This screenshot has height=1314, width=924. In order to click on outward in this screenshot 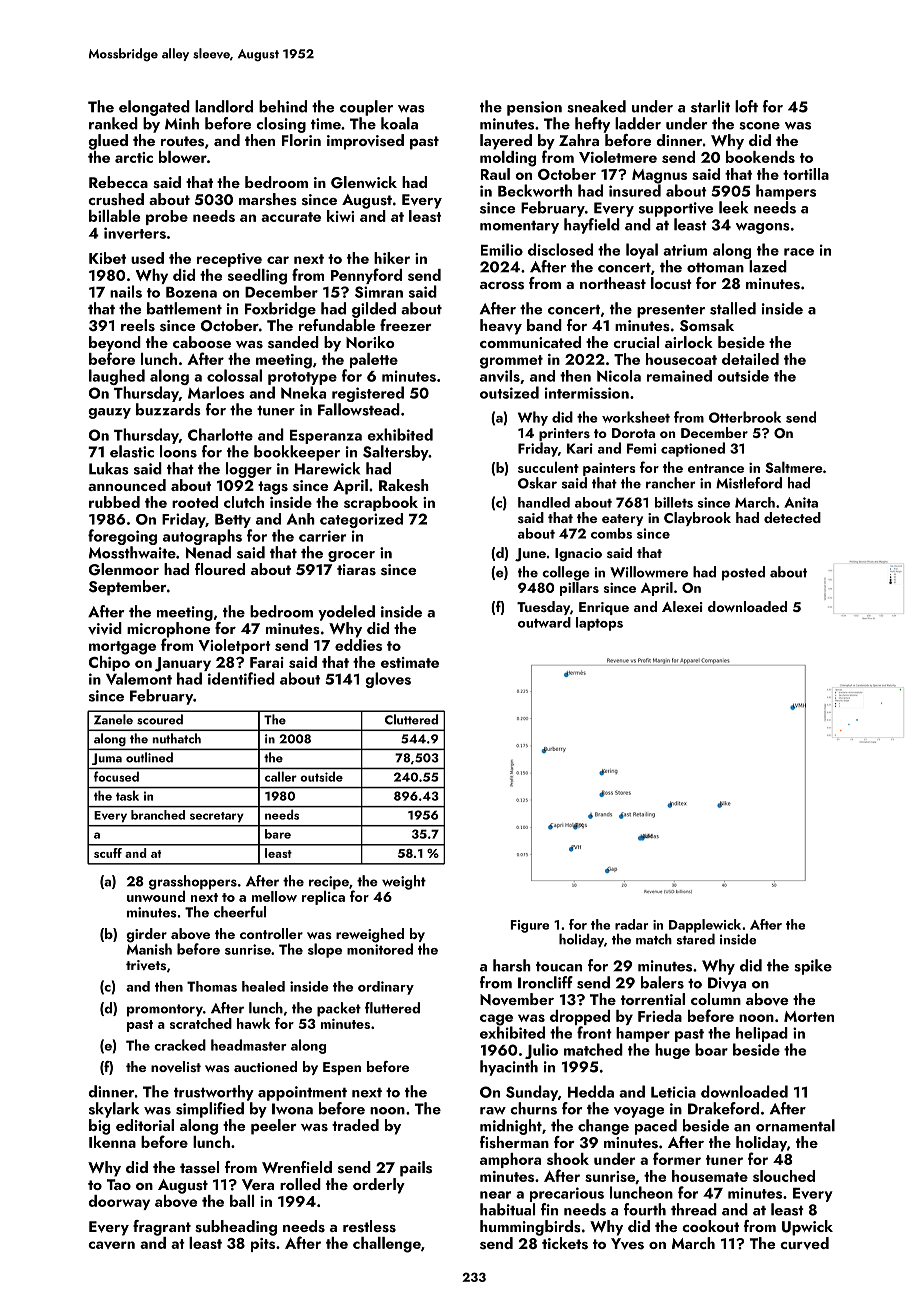, I will do `click(544, 622)`.
